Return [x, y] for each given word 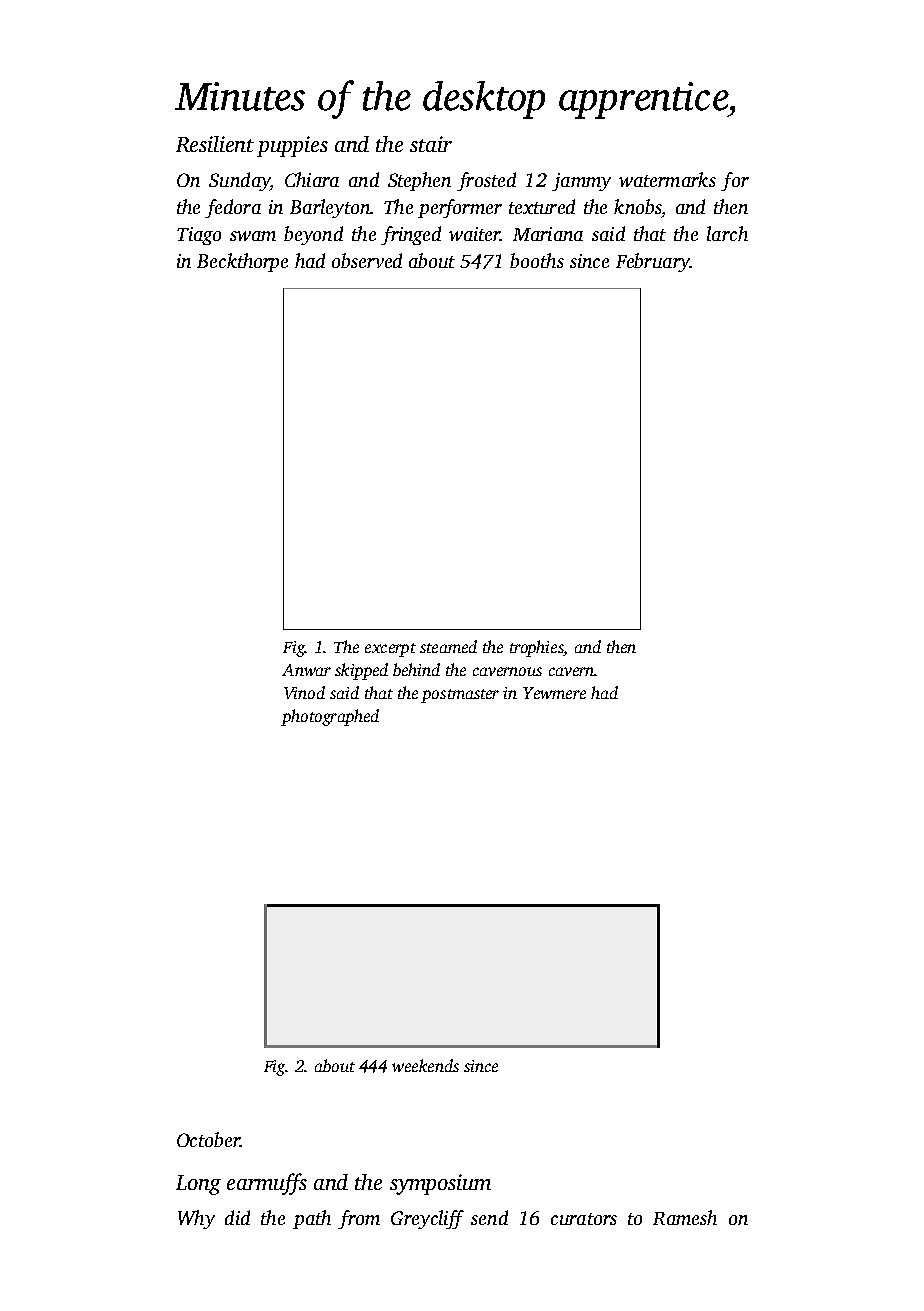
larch [727, 233]
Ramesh [685, 1217]
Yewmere [554, 693]
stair [431, 144]
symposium [440, 1184]
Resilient [215, 144]
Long [198, 1185]
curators [584, 1219]
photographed [330, 717]
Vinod [304, 692]
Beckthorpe [242, 262]
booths [537, 260]
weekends [425, 1065]
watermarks [667, 179]
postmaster [460, 696]
